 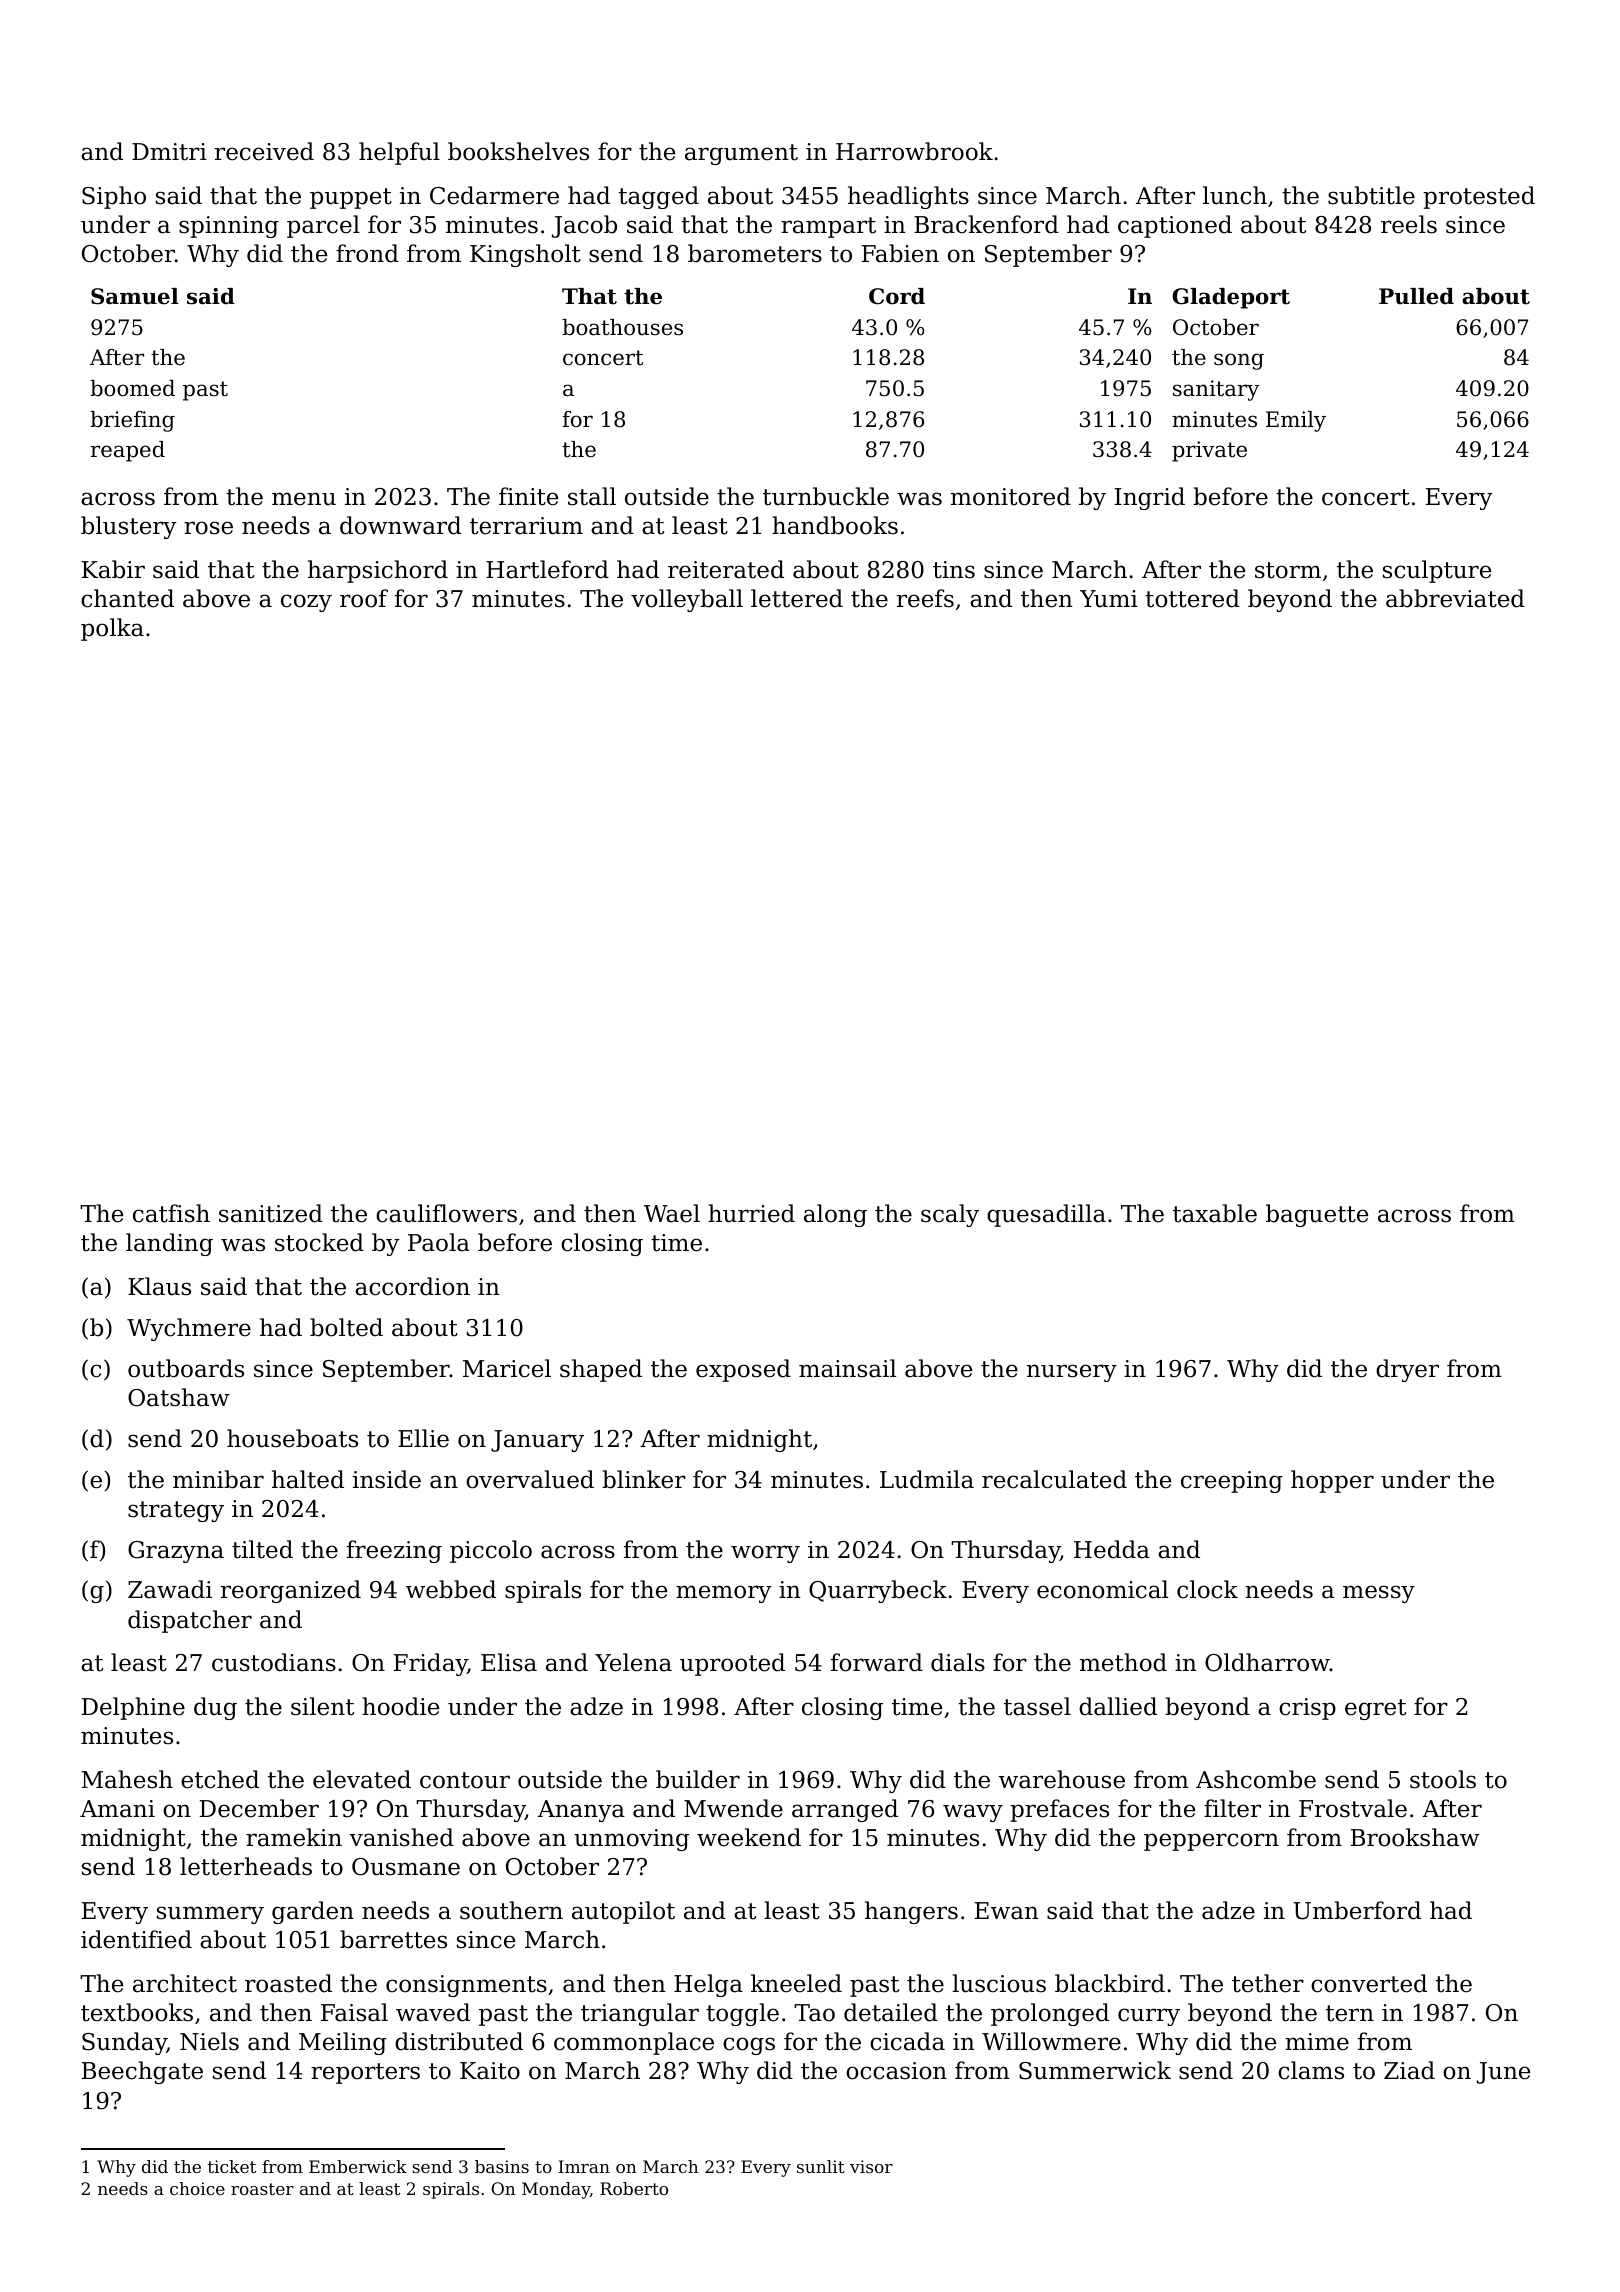 What do you see at coordinates (1215, 1213) in the screenshot?
I see `taxable` at bounding box center [1215, 1213].
